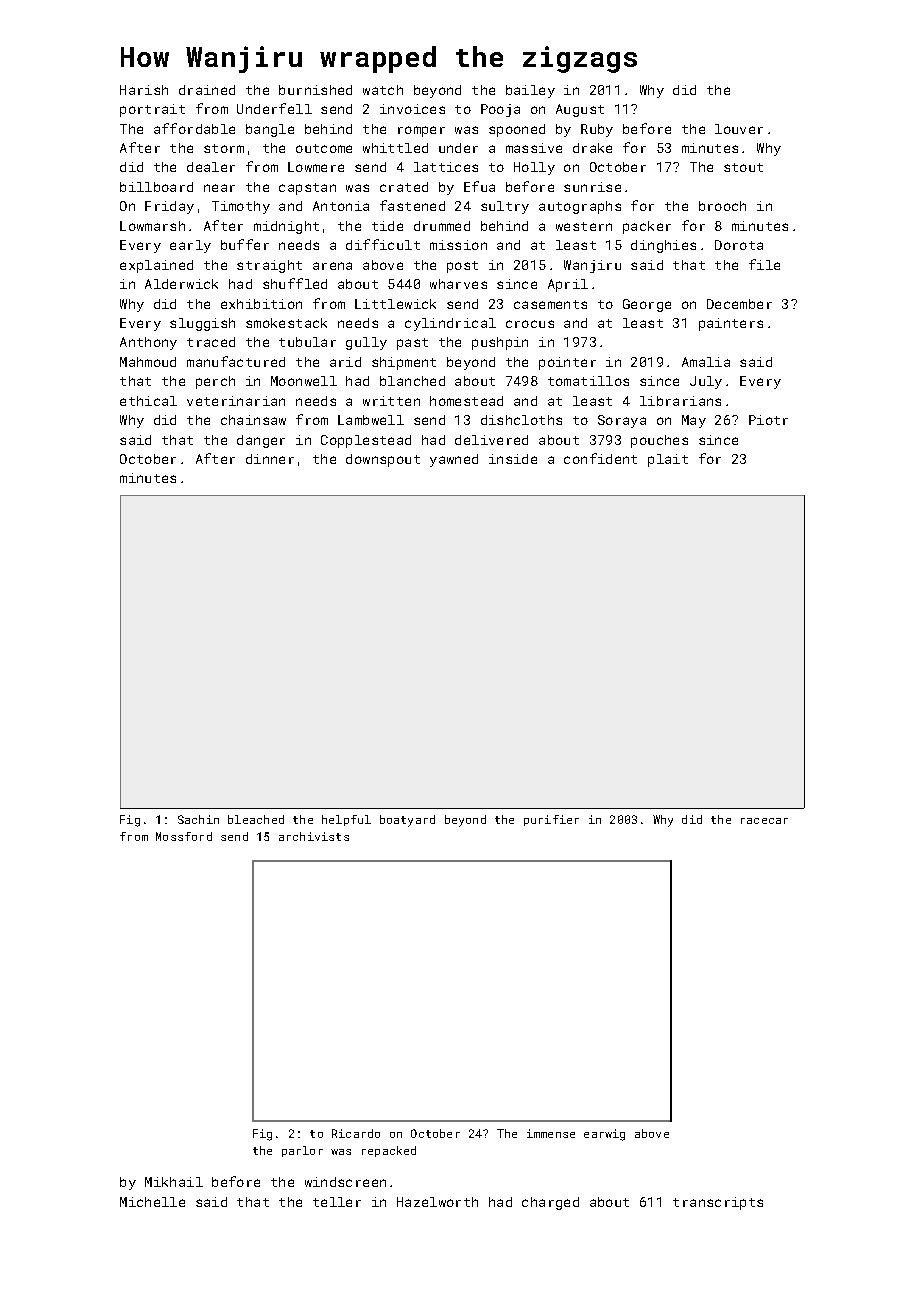 The image size is (924, 1308). What do you see at coordinates (152, 1202) in the document?
I see `Michelle` at bounding box center [152, 1202].
